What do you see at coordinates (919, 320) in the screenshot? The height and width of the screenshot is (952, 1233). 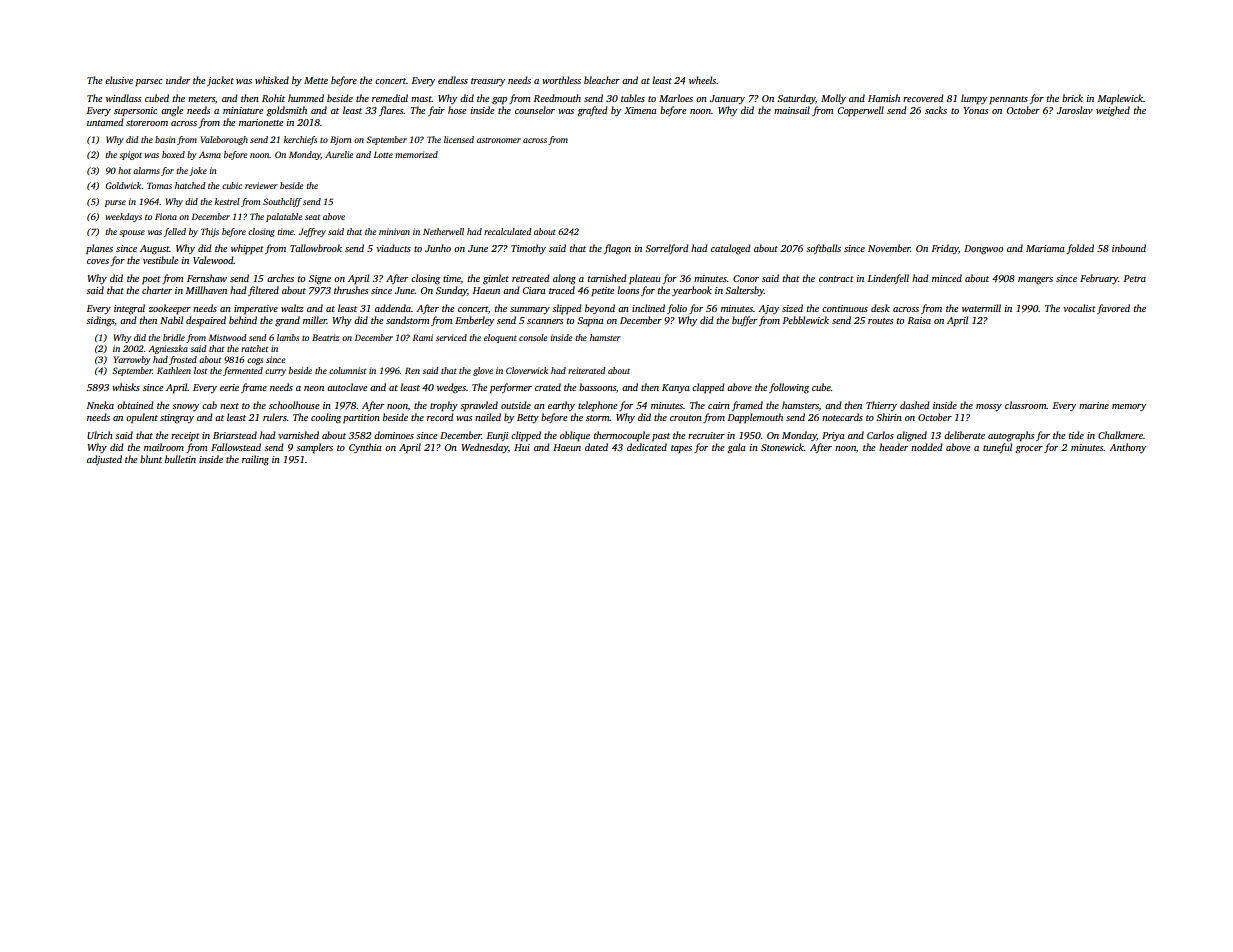 I see `Raisa` at bounding box center [919, 320].
